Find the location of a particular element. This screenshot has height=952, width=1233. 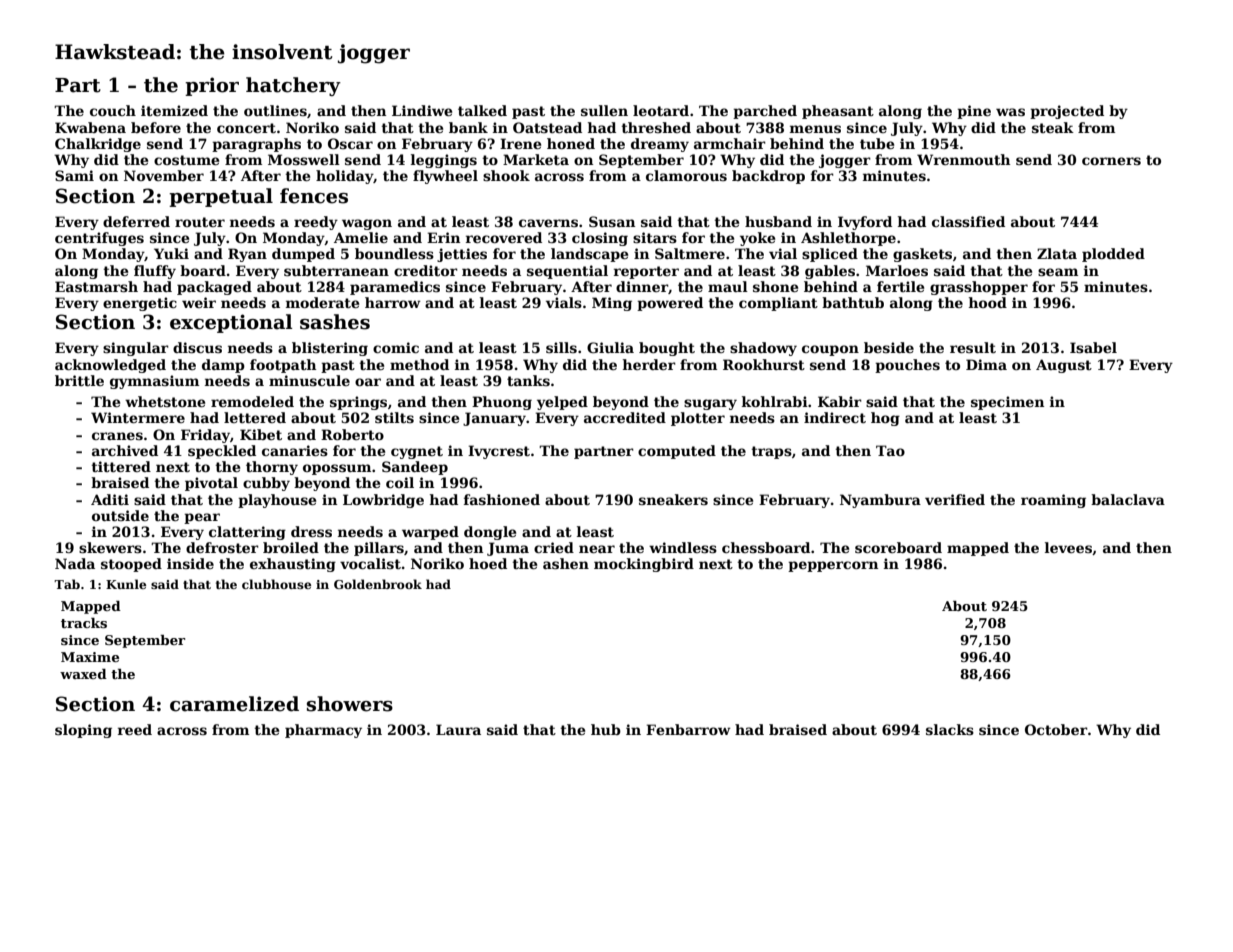

peppercorn is located at coordinates (833, 566).
